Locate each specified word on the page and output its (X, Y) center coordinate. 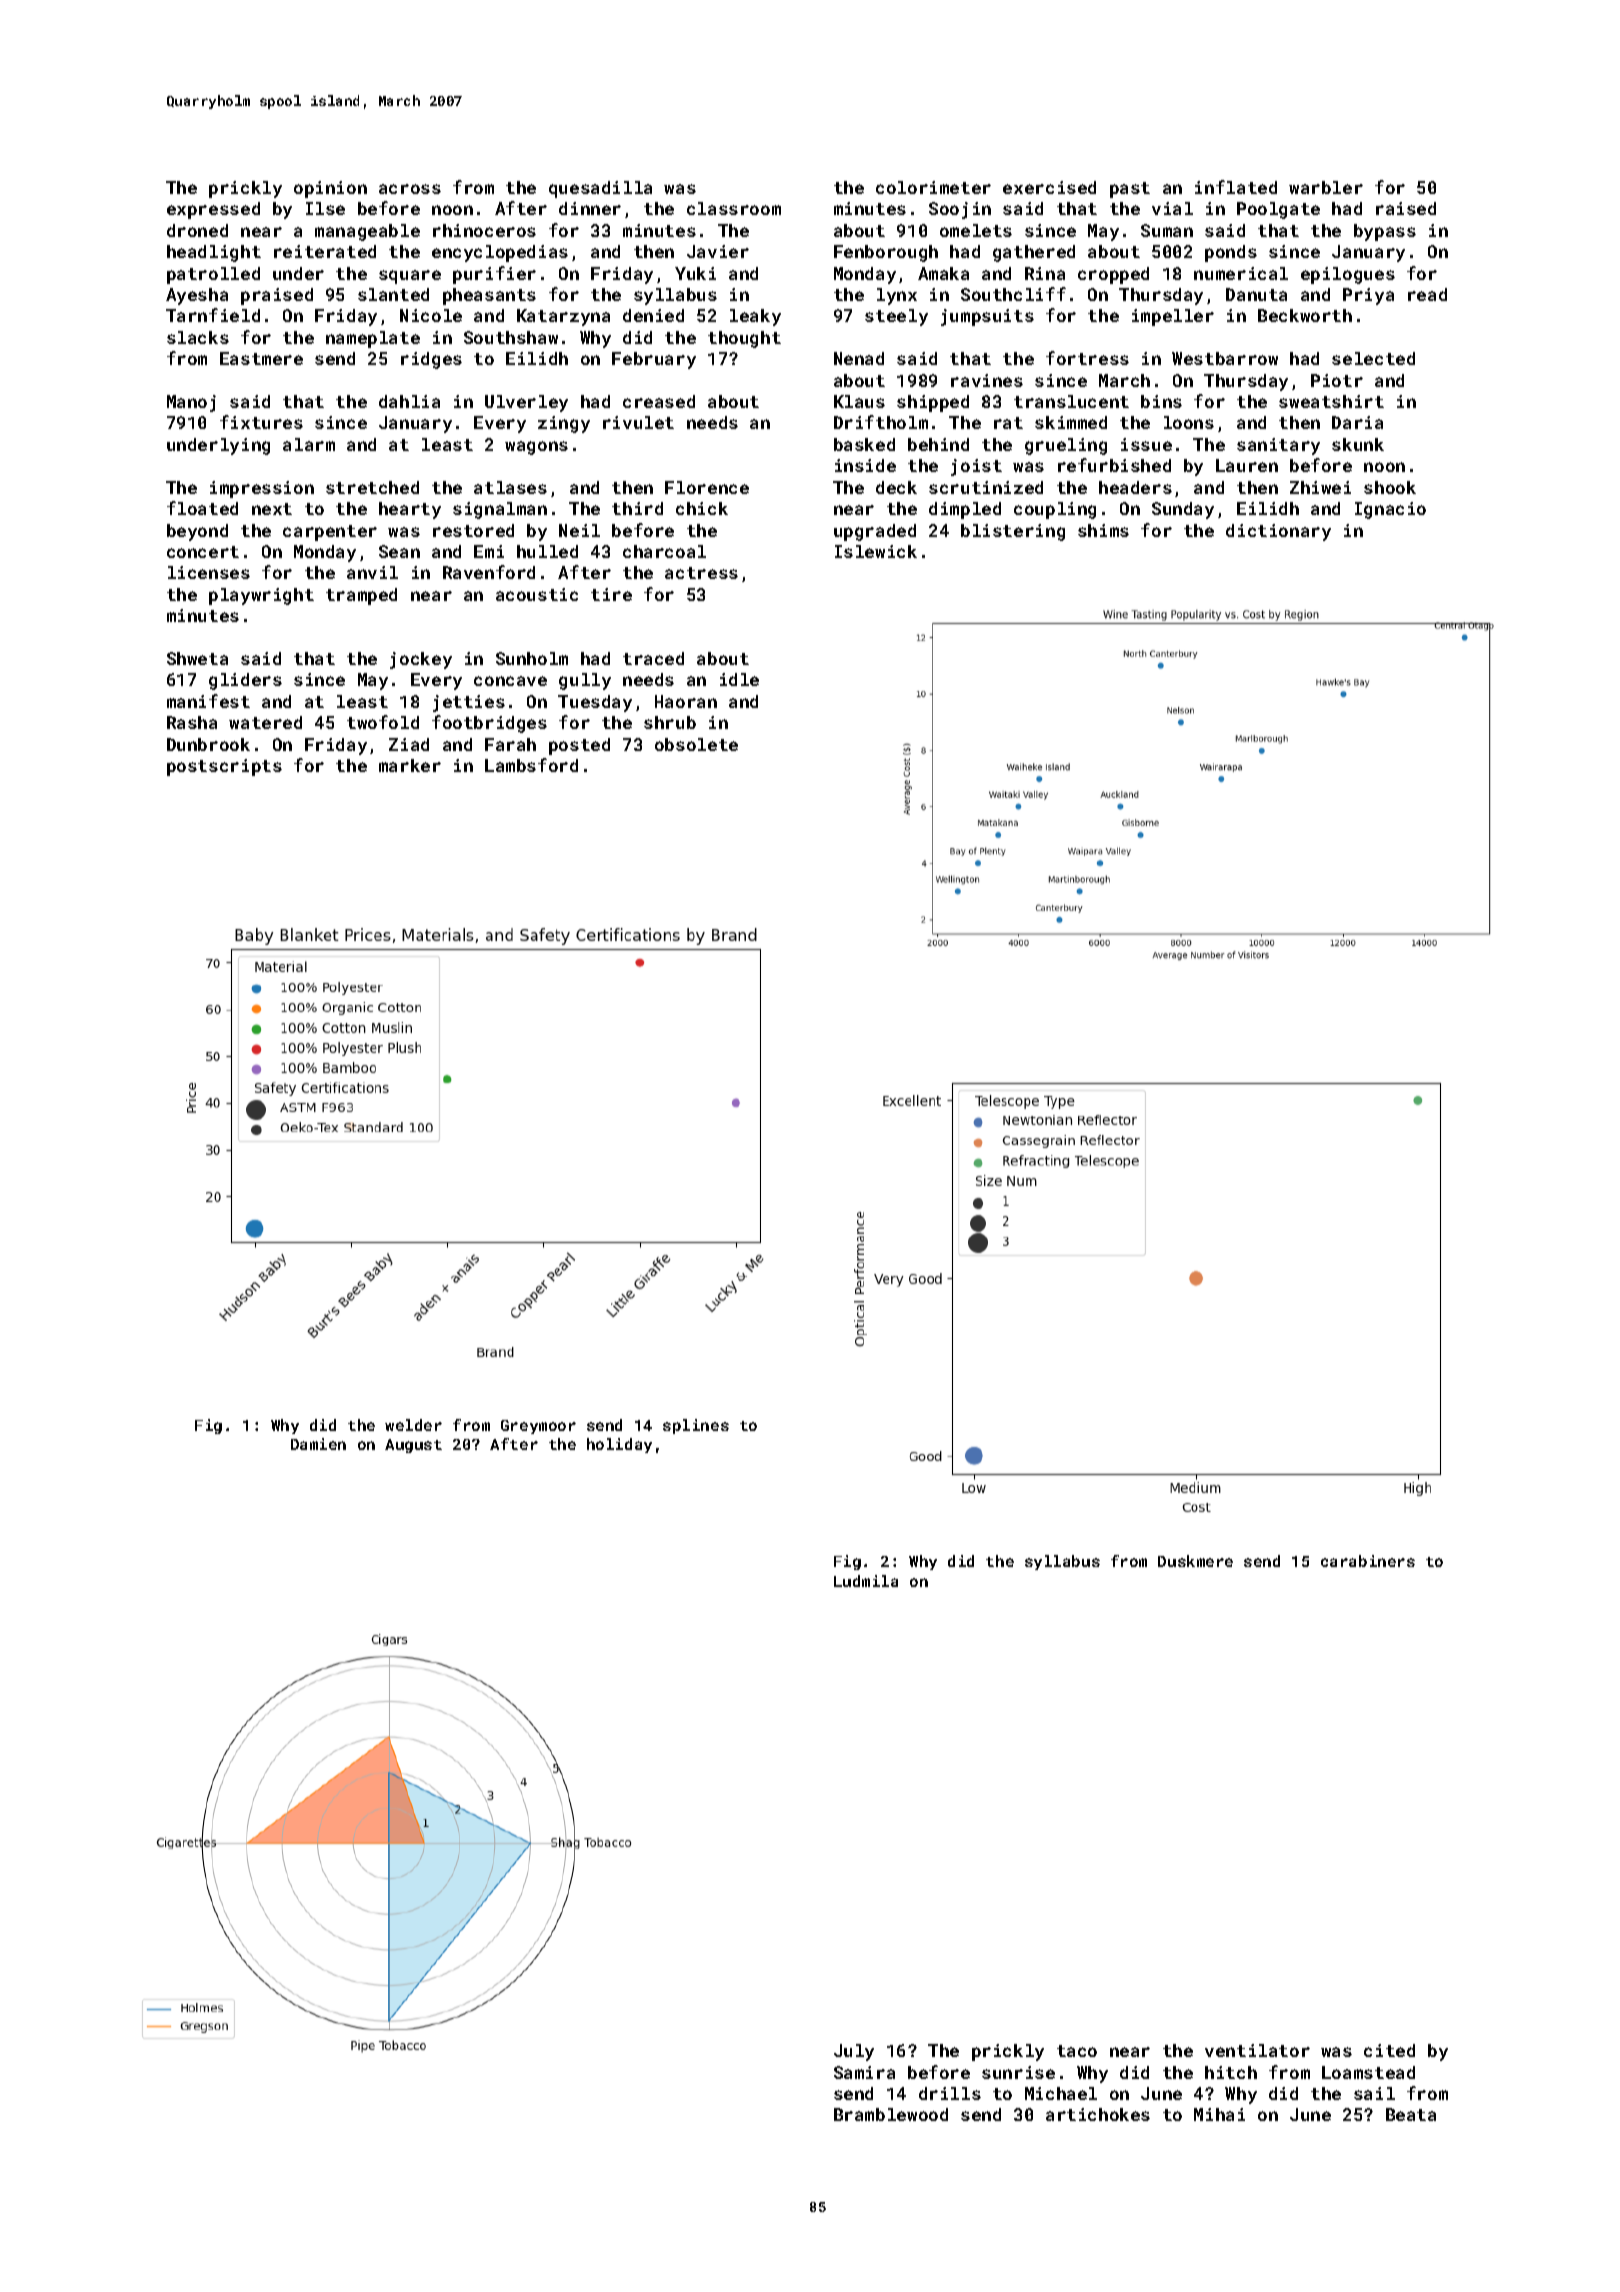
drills (950, 2093)
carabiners (1368, 1561)
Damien (318, 1444)
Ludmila (866, 1581)
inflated (1236, 187)
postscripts (224, 767)
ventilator (1257, 2050)
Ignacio (1390, 510)
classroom (734, 208)
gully (585, 681)
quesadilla (600, 189)
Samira (864, 2072)
